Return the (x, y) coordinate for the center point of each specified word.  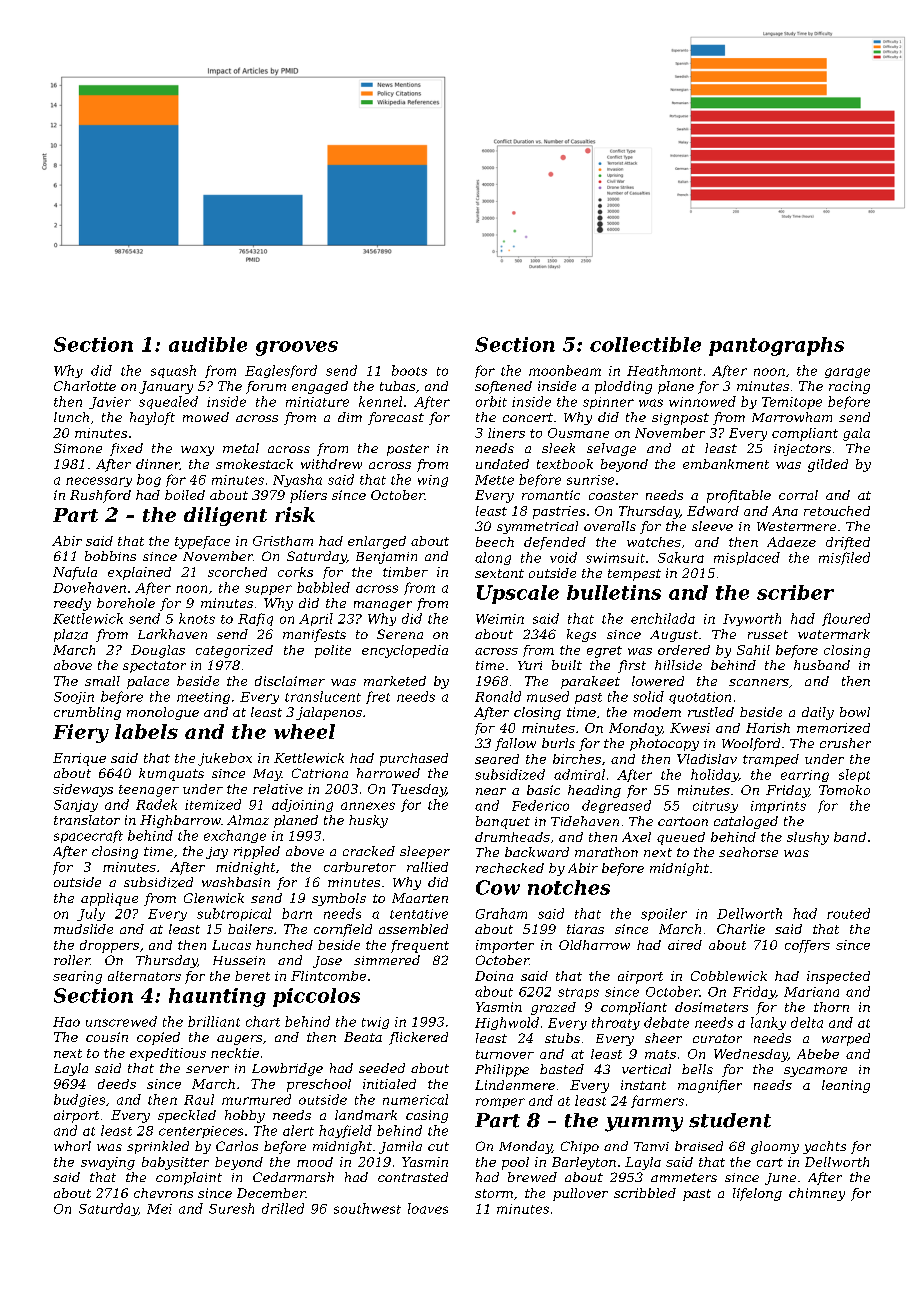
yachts (824, 1147)
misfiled (844, 558)
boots (409, 370)
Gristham (283, 541)
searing (77, 977)
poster (408, 450)
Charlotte (85, 386)
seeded (382, 1068)
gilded (828, 465)
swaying (108, 1163)
